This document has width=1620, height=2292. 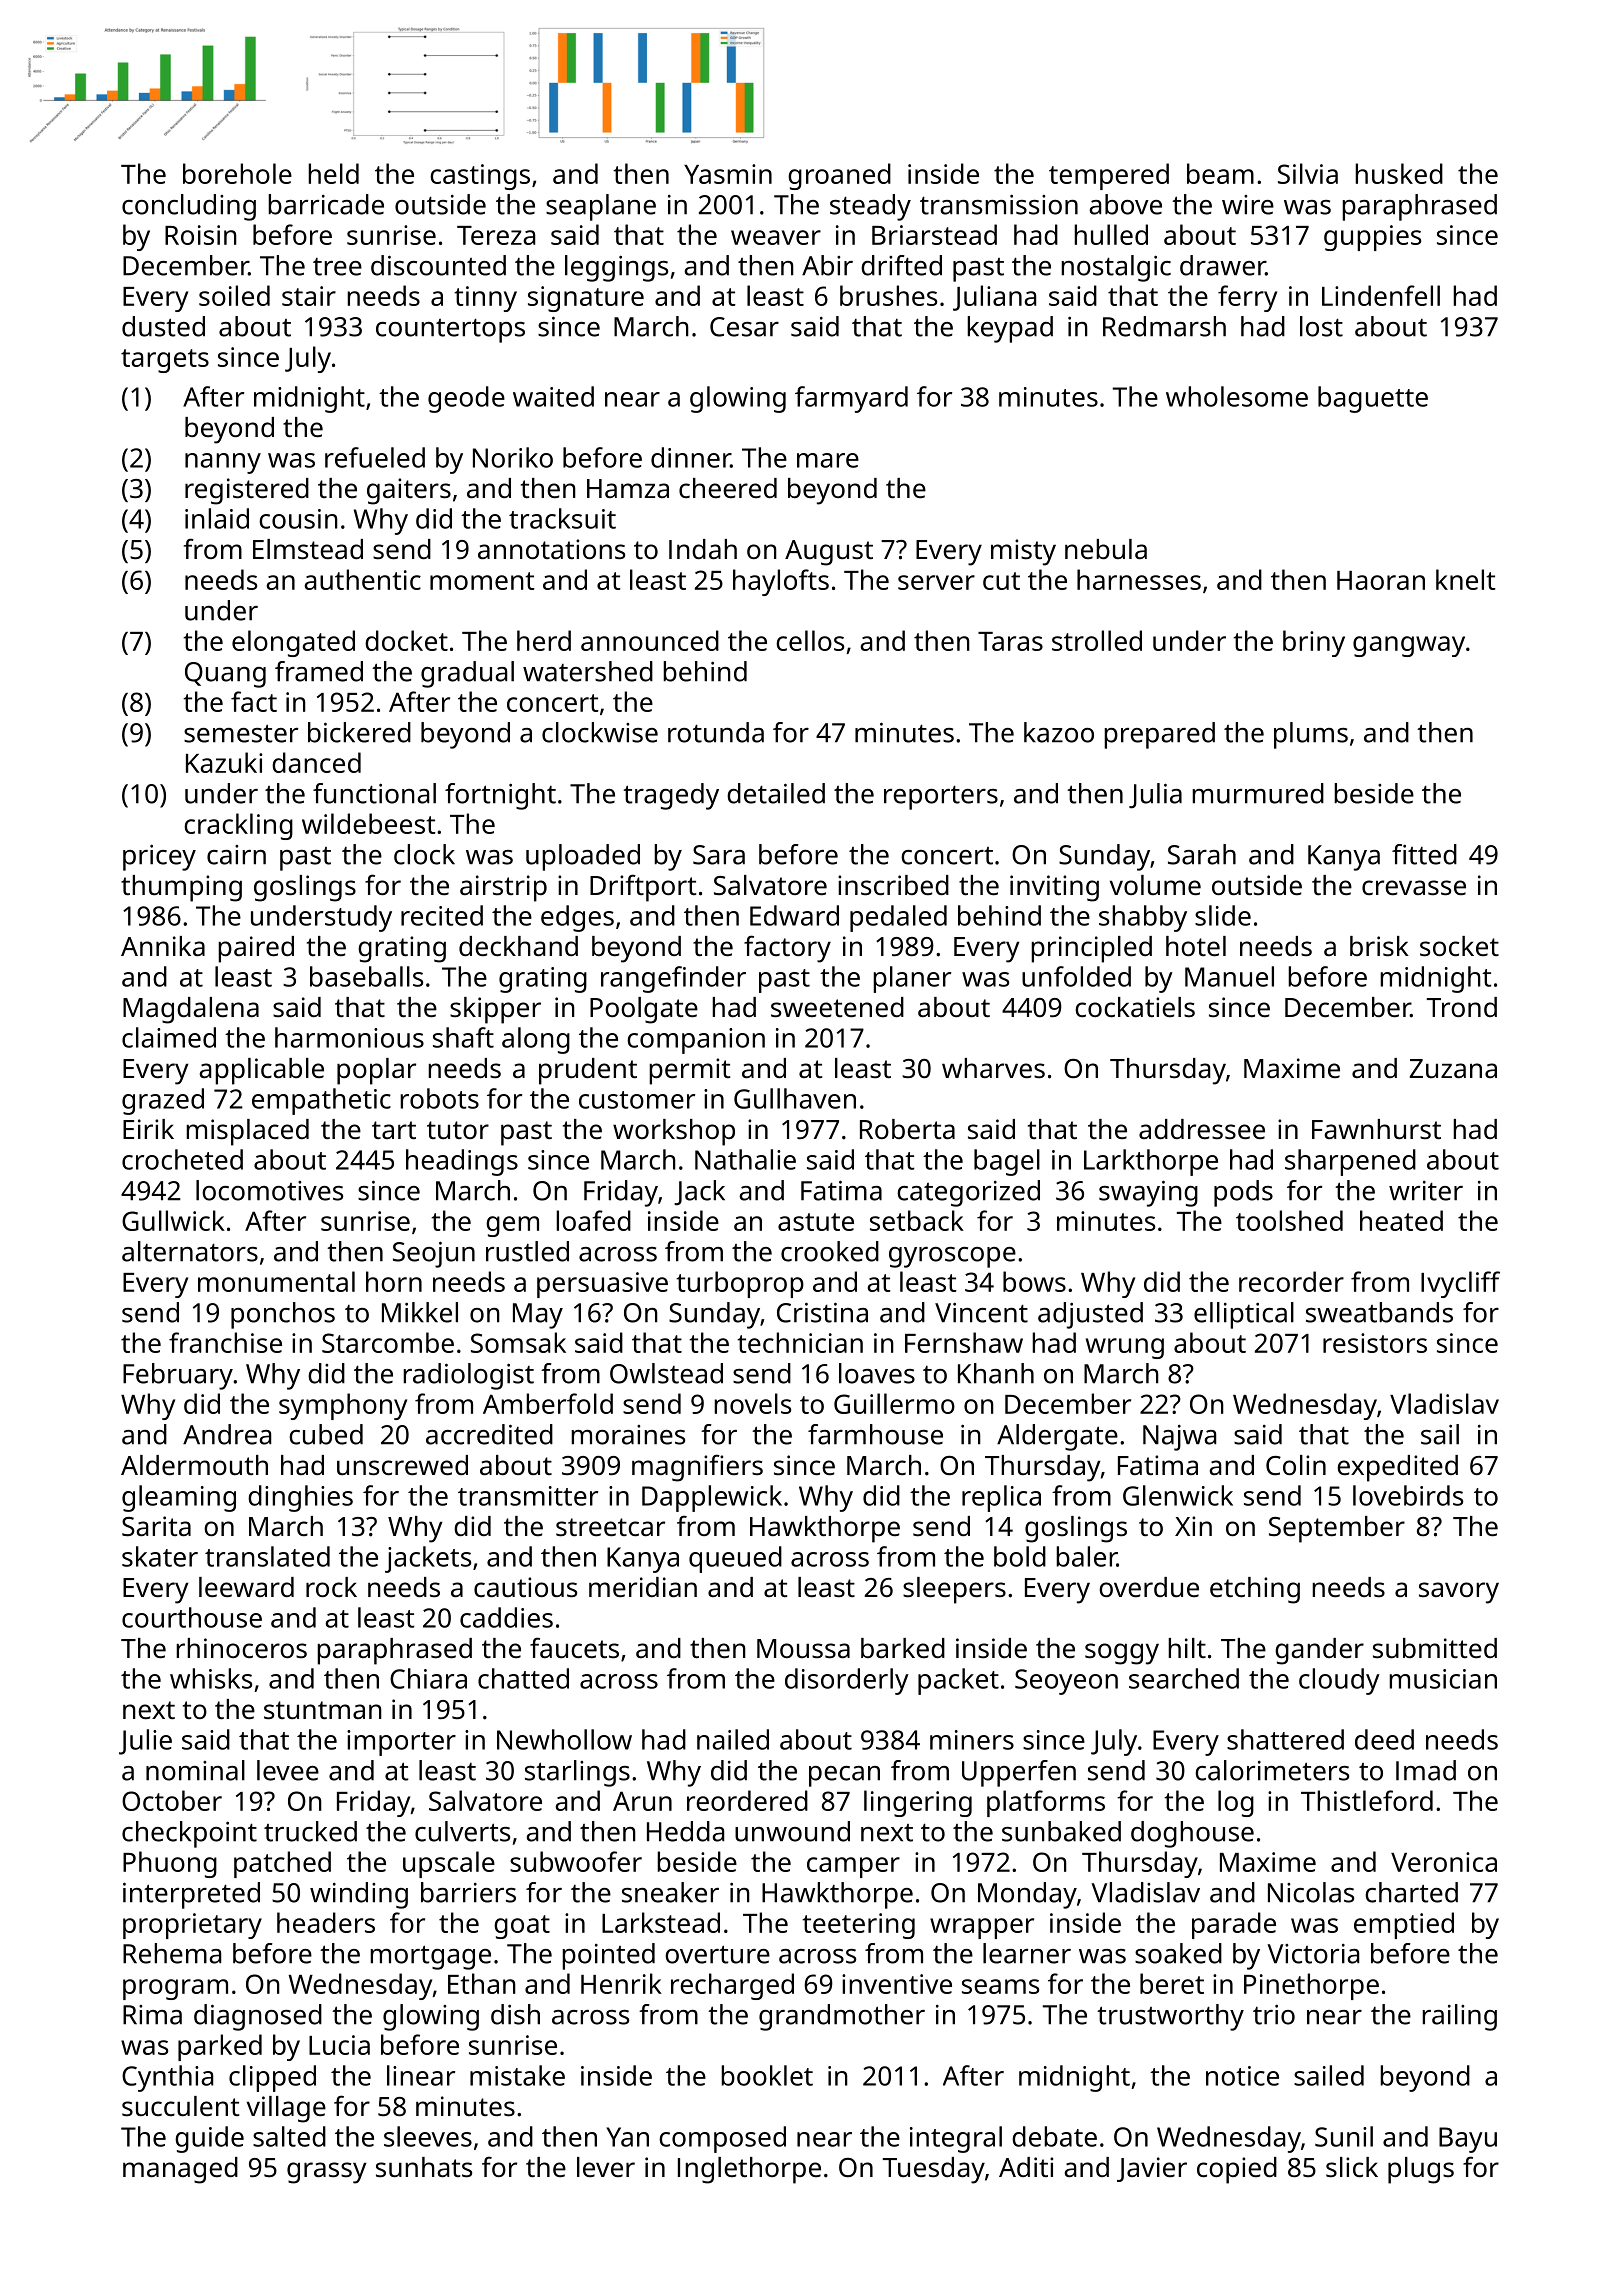 What do you see at coordinates (194, 1465) in the document?
I see `Aldermouth` at bounding box center [194, 1465].
